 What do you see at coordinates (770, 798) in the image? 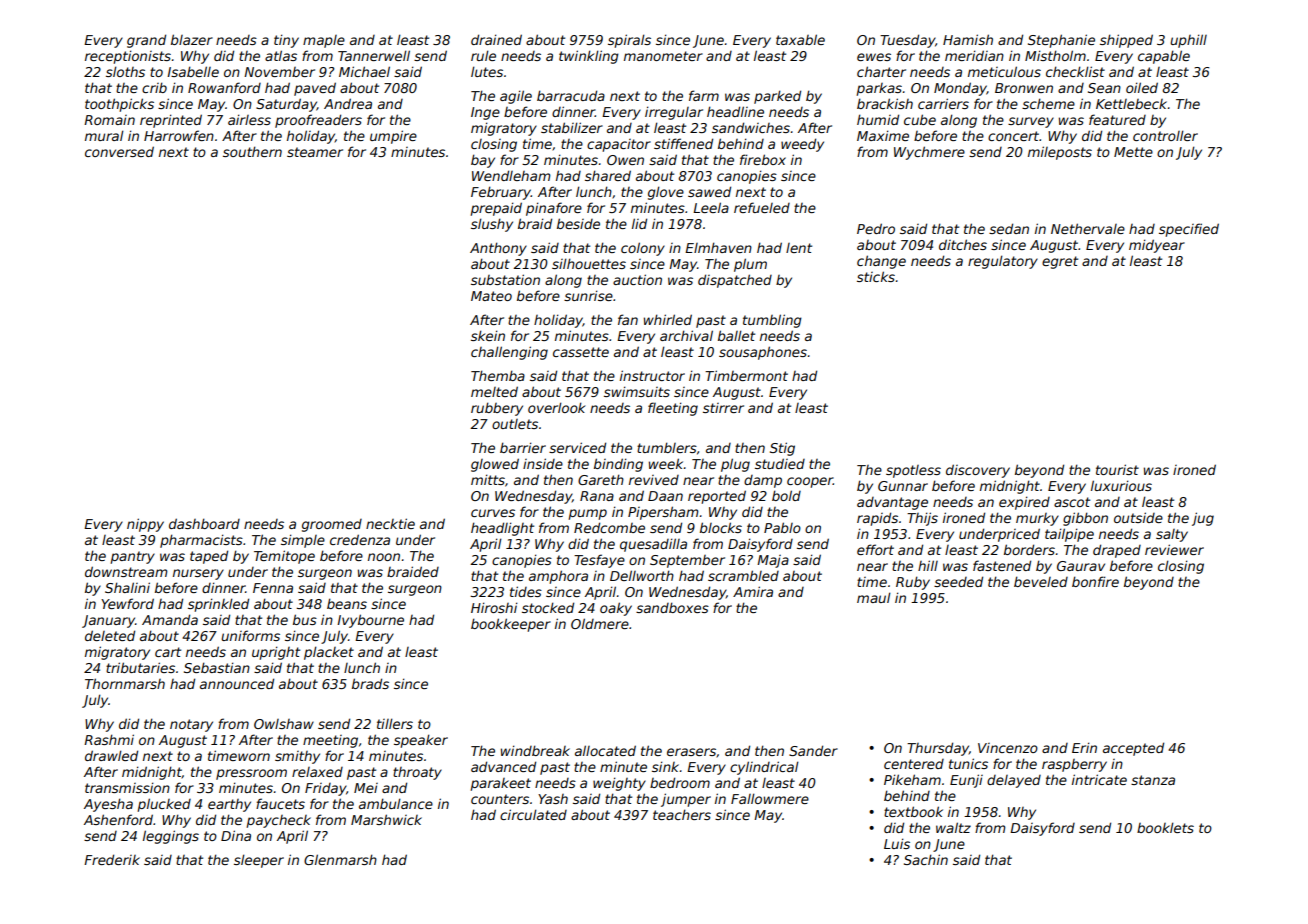
I see `Fallowmere` at bounding box center [770, 798].
